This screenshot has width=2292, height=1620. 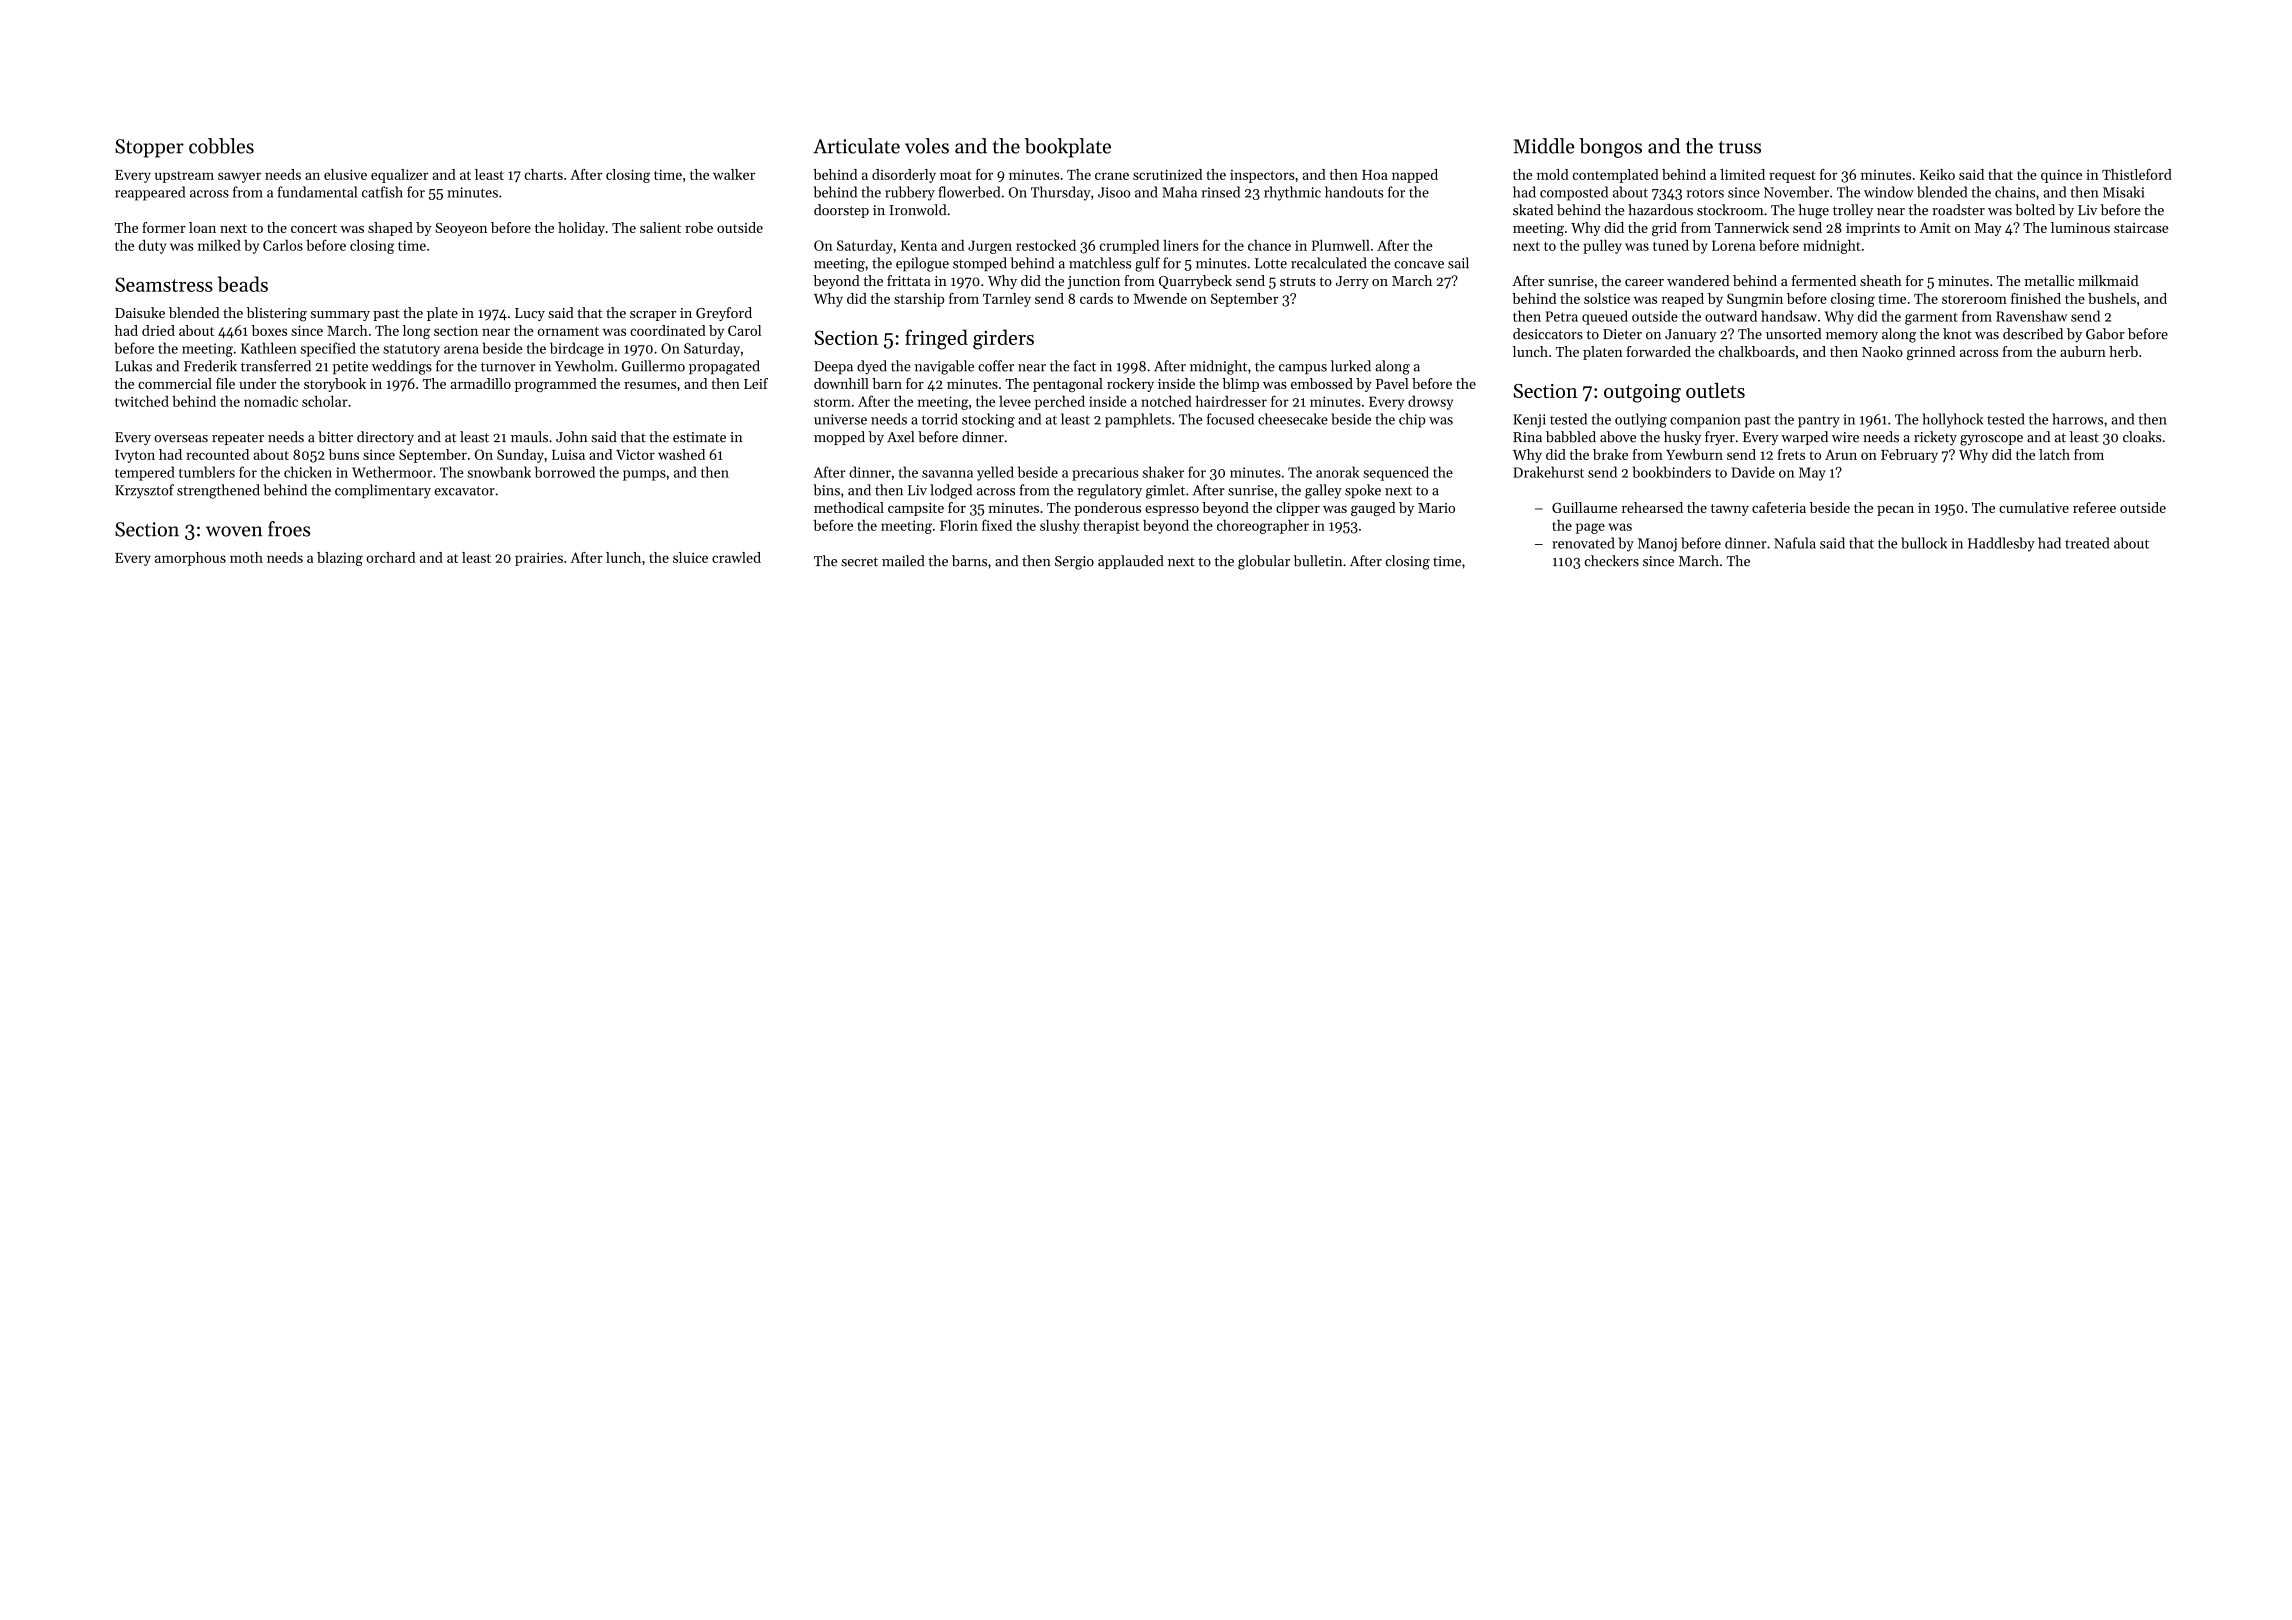 I want to click on shaped, so click(x=390, y=229).
